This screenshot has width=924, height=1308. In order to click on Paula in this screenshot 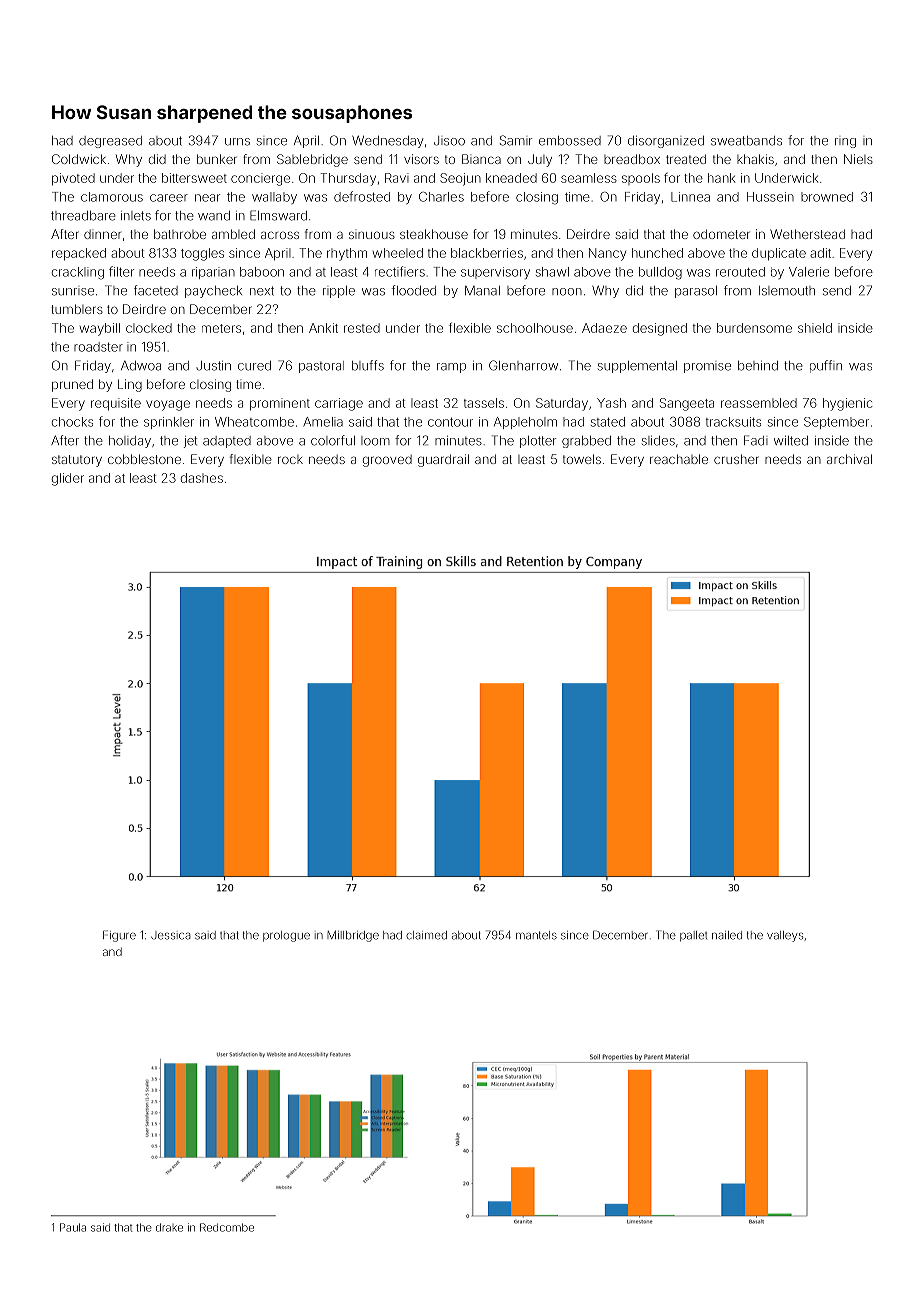, I will do `click(73, 1227)`.
